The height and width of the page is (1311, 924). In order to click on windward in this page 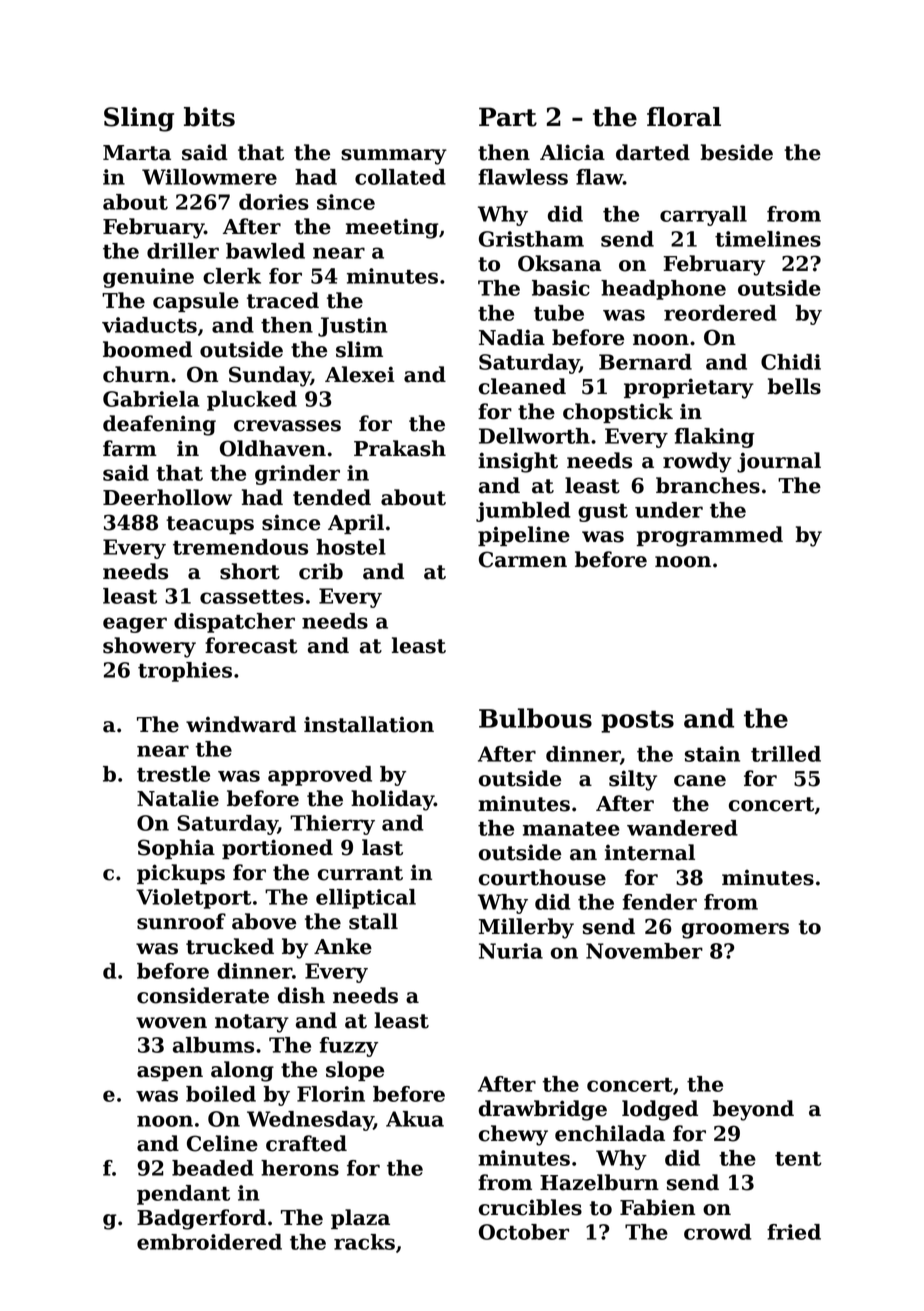, I will do `click(241, 724)`.
